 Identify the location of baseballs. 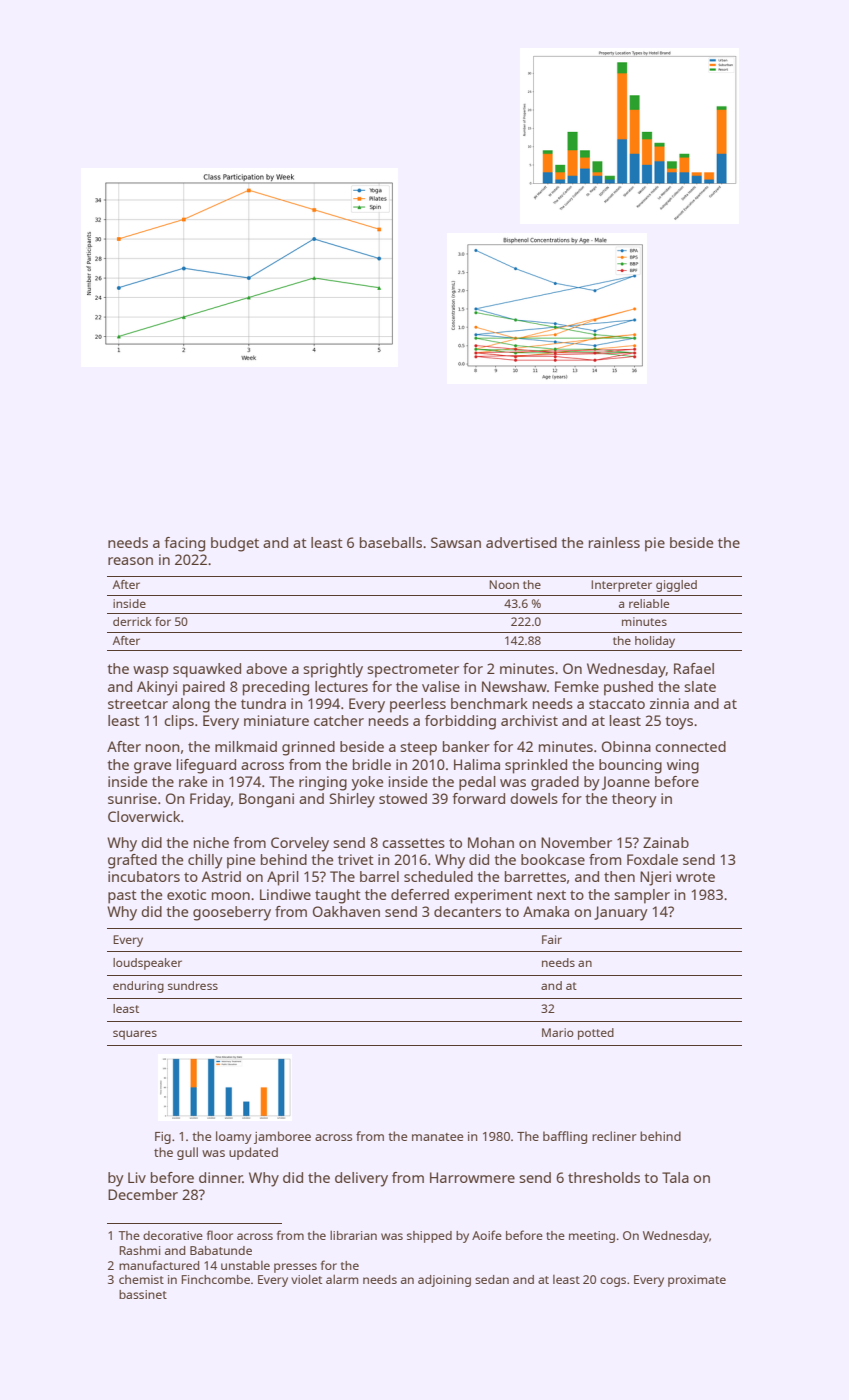
(391, 542).
